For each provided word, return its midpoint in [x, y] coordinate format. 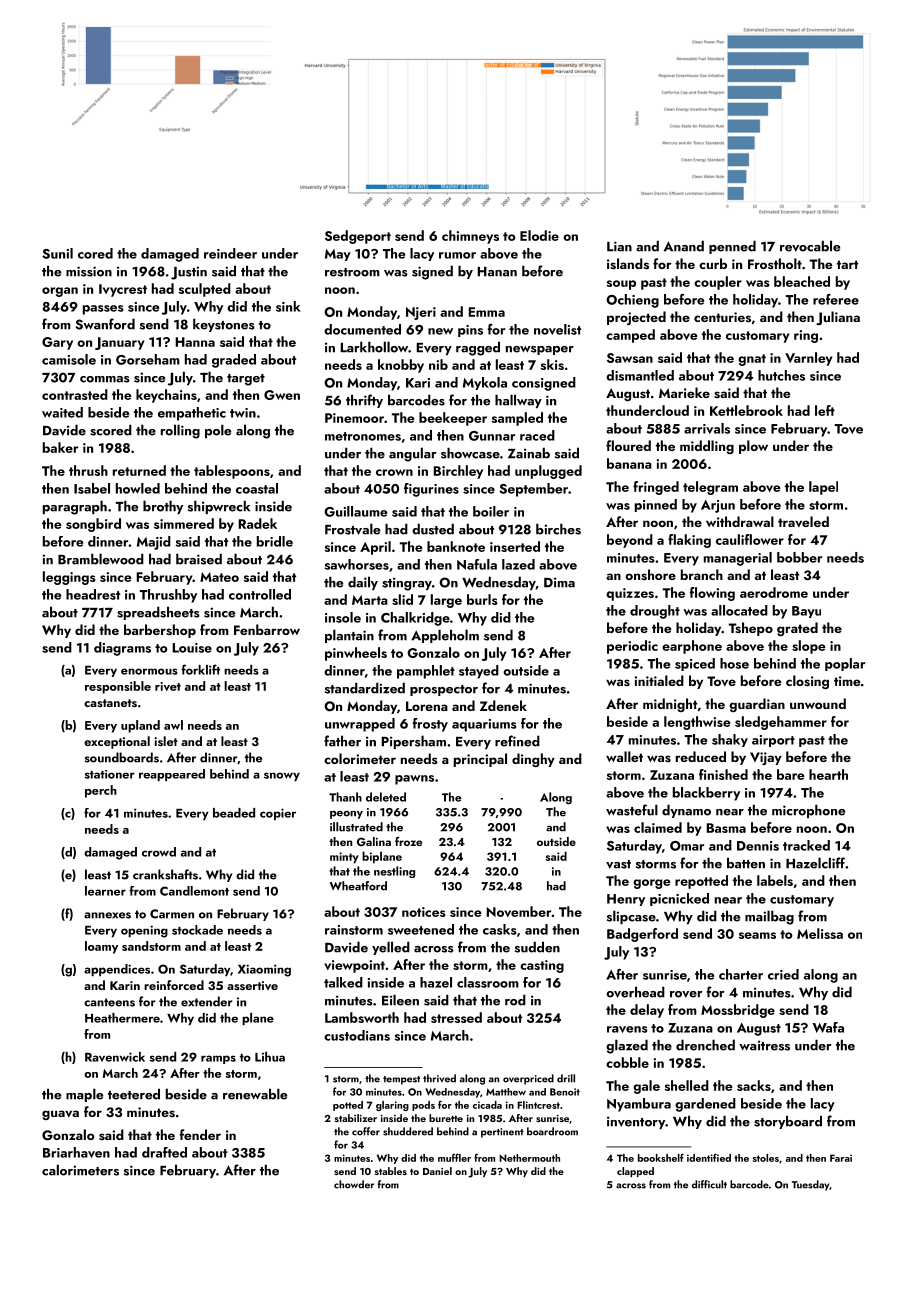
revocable [810, 246]
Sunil [57, 253]
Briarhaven [76, 1152]
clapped [635, 1172]
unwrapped [360, 725]
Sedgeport [358, 237]
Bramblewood [101, 559]
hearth [828, 774]
